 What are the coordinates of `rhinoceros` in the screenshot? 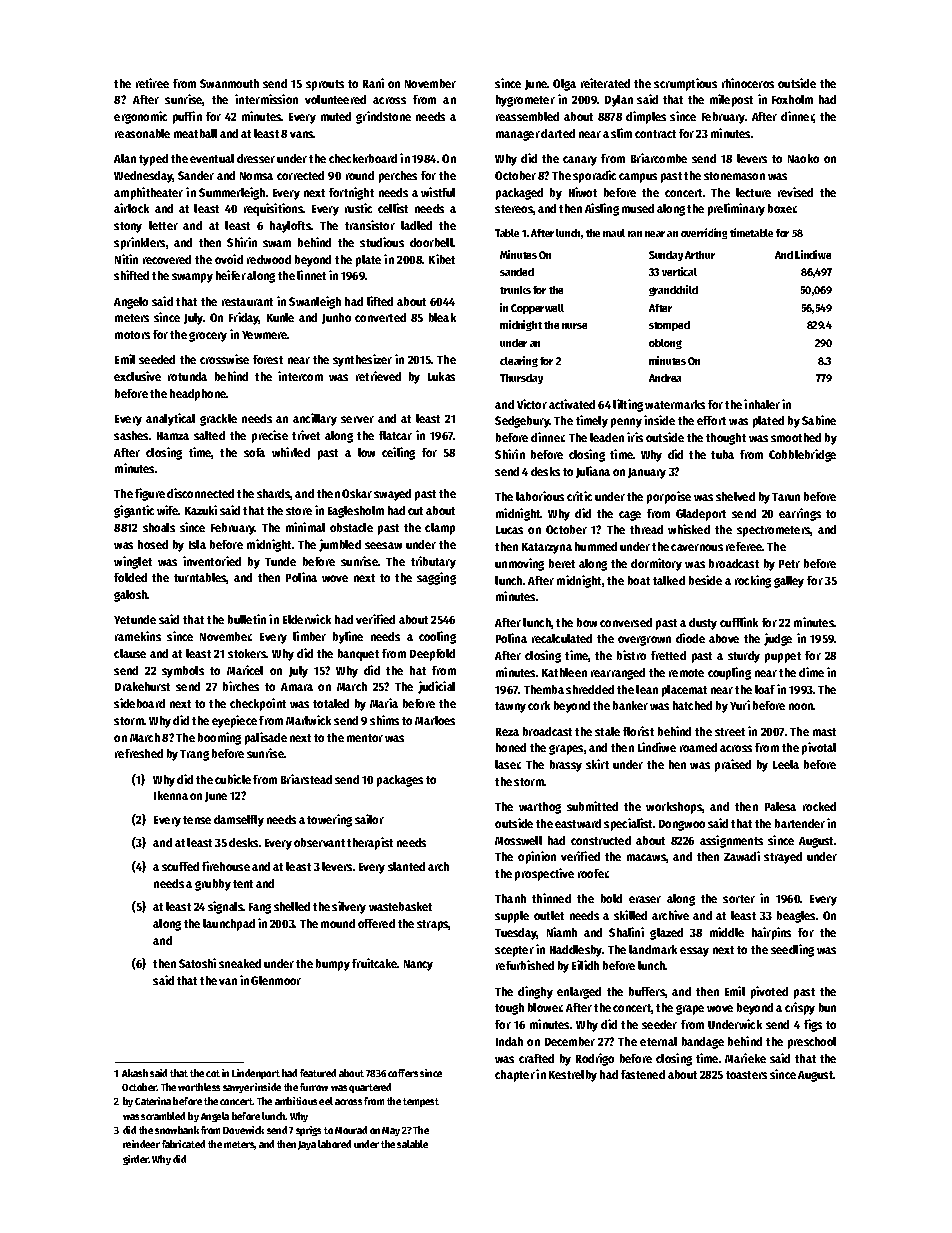 It's located at (748, 83).
